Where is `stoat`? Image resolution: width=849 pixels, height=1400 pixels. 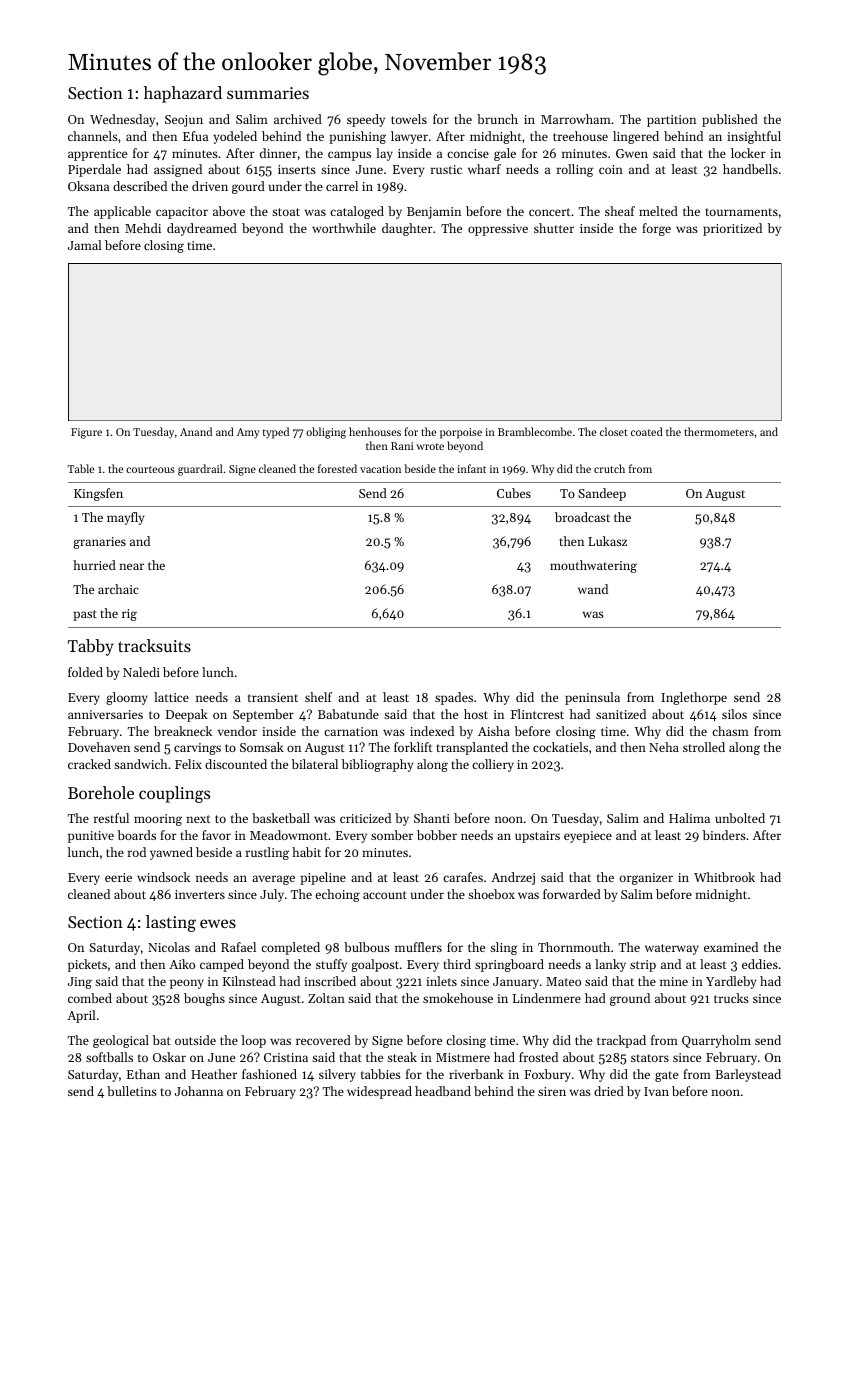 stoat is located at coordinates (286, 212).
